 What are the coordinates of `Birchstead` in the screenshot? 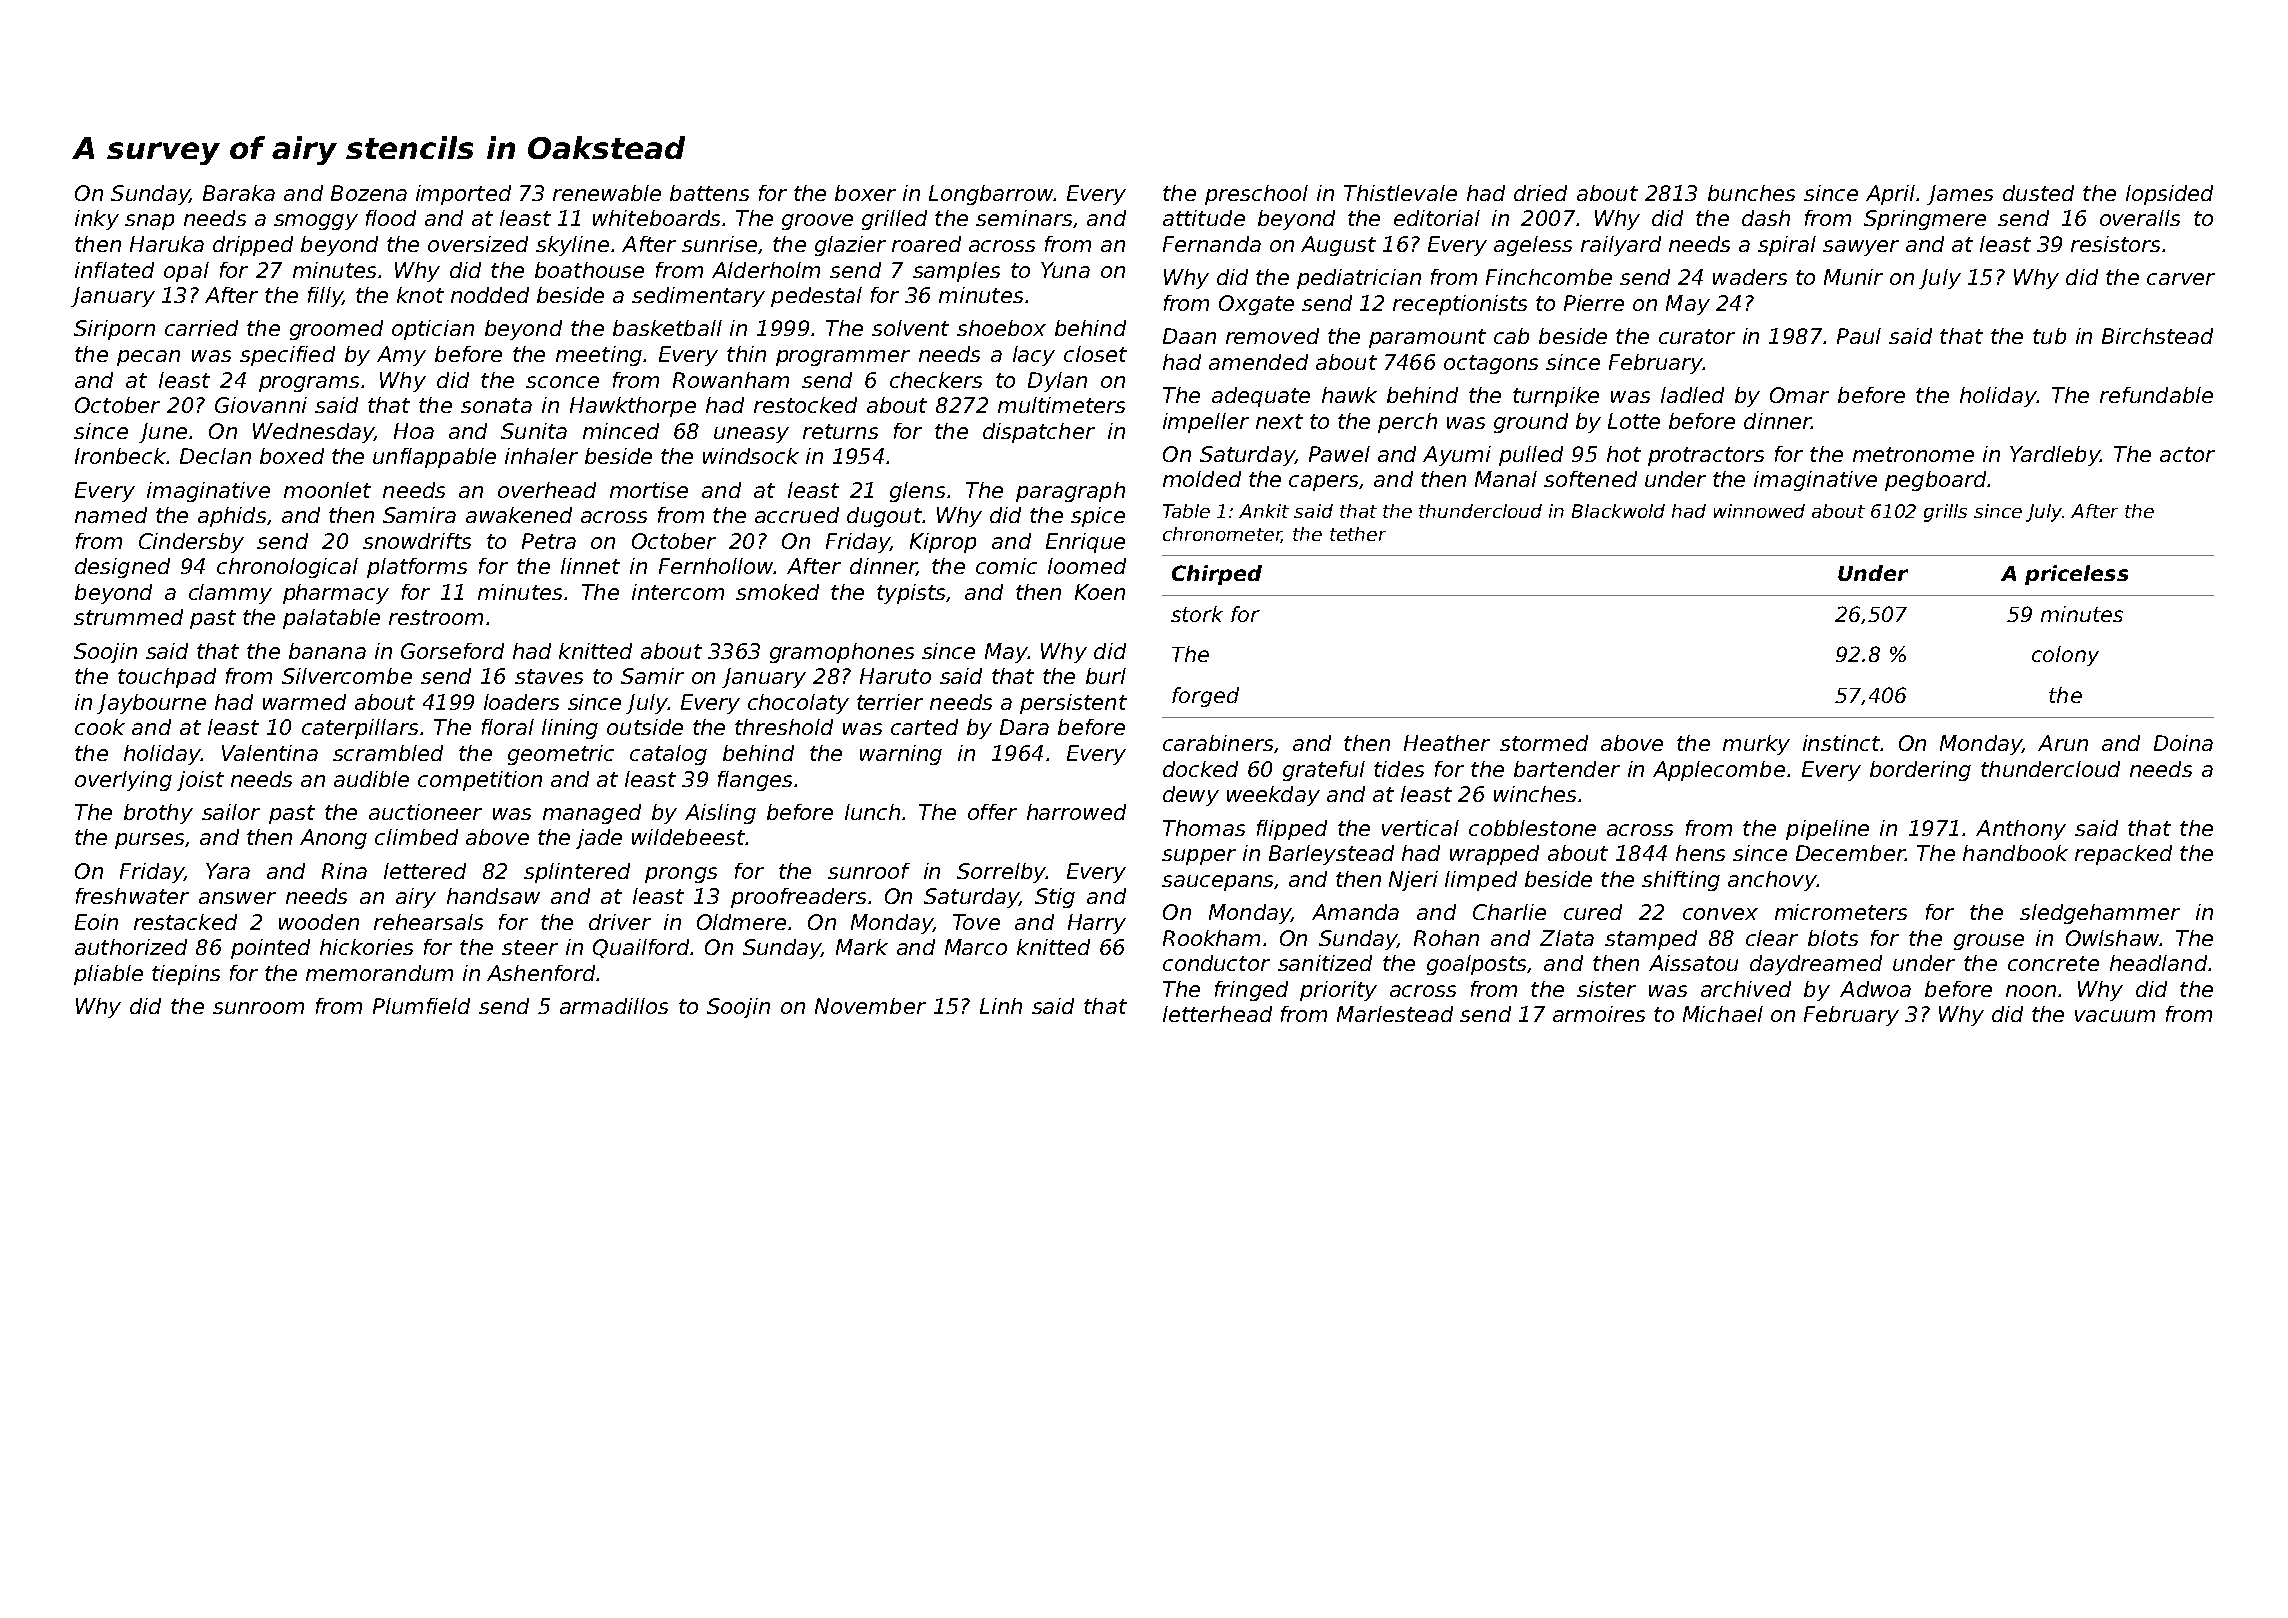 It's located at (2157, 336).
